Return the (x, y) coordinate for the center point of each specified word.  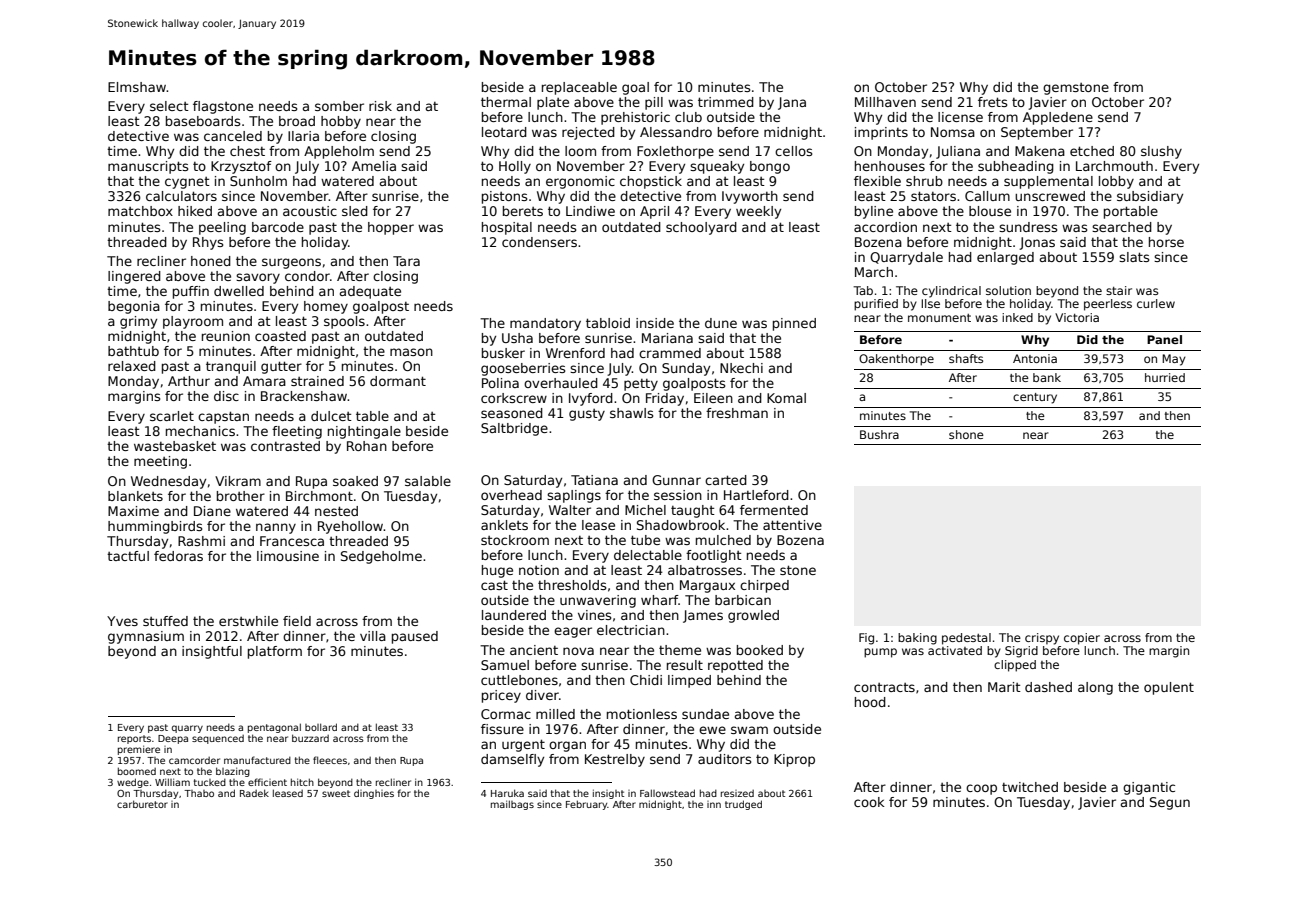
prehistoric (635, 118)
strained (317, 381)
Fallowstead (667, 793)
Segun (1170, 803)
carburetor (142, 804)
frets (992, 102)
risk (380, 106)
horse (1166, 242)
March (874, 272)
